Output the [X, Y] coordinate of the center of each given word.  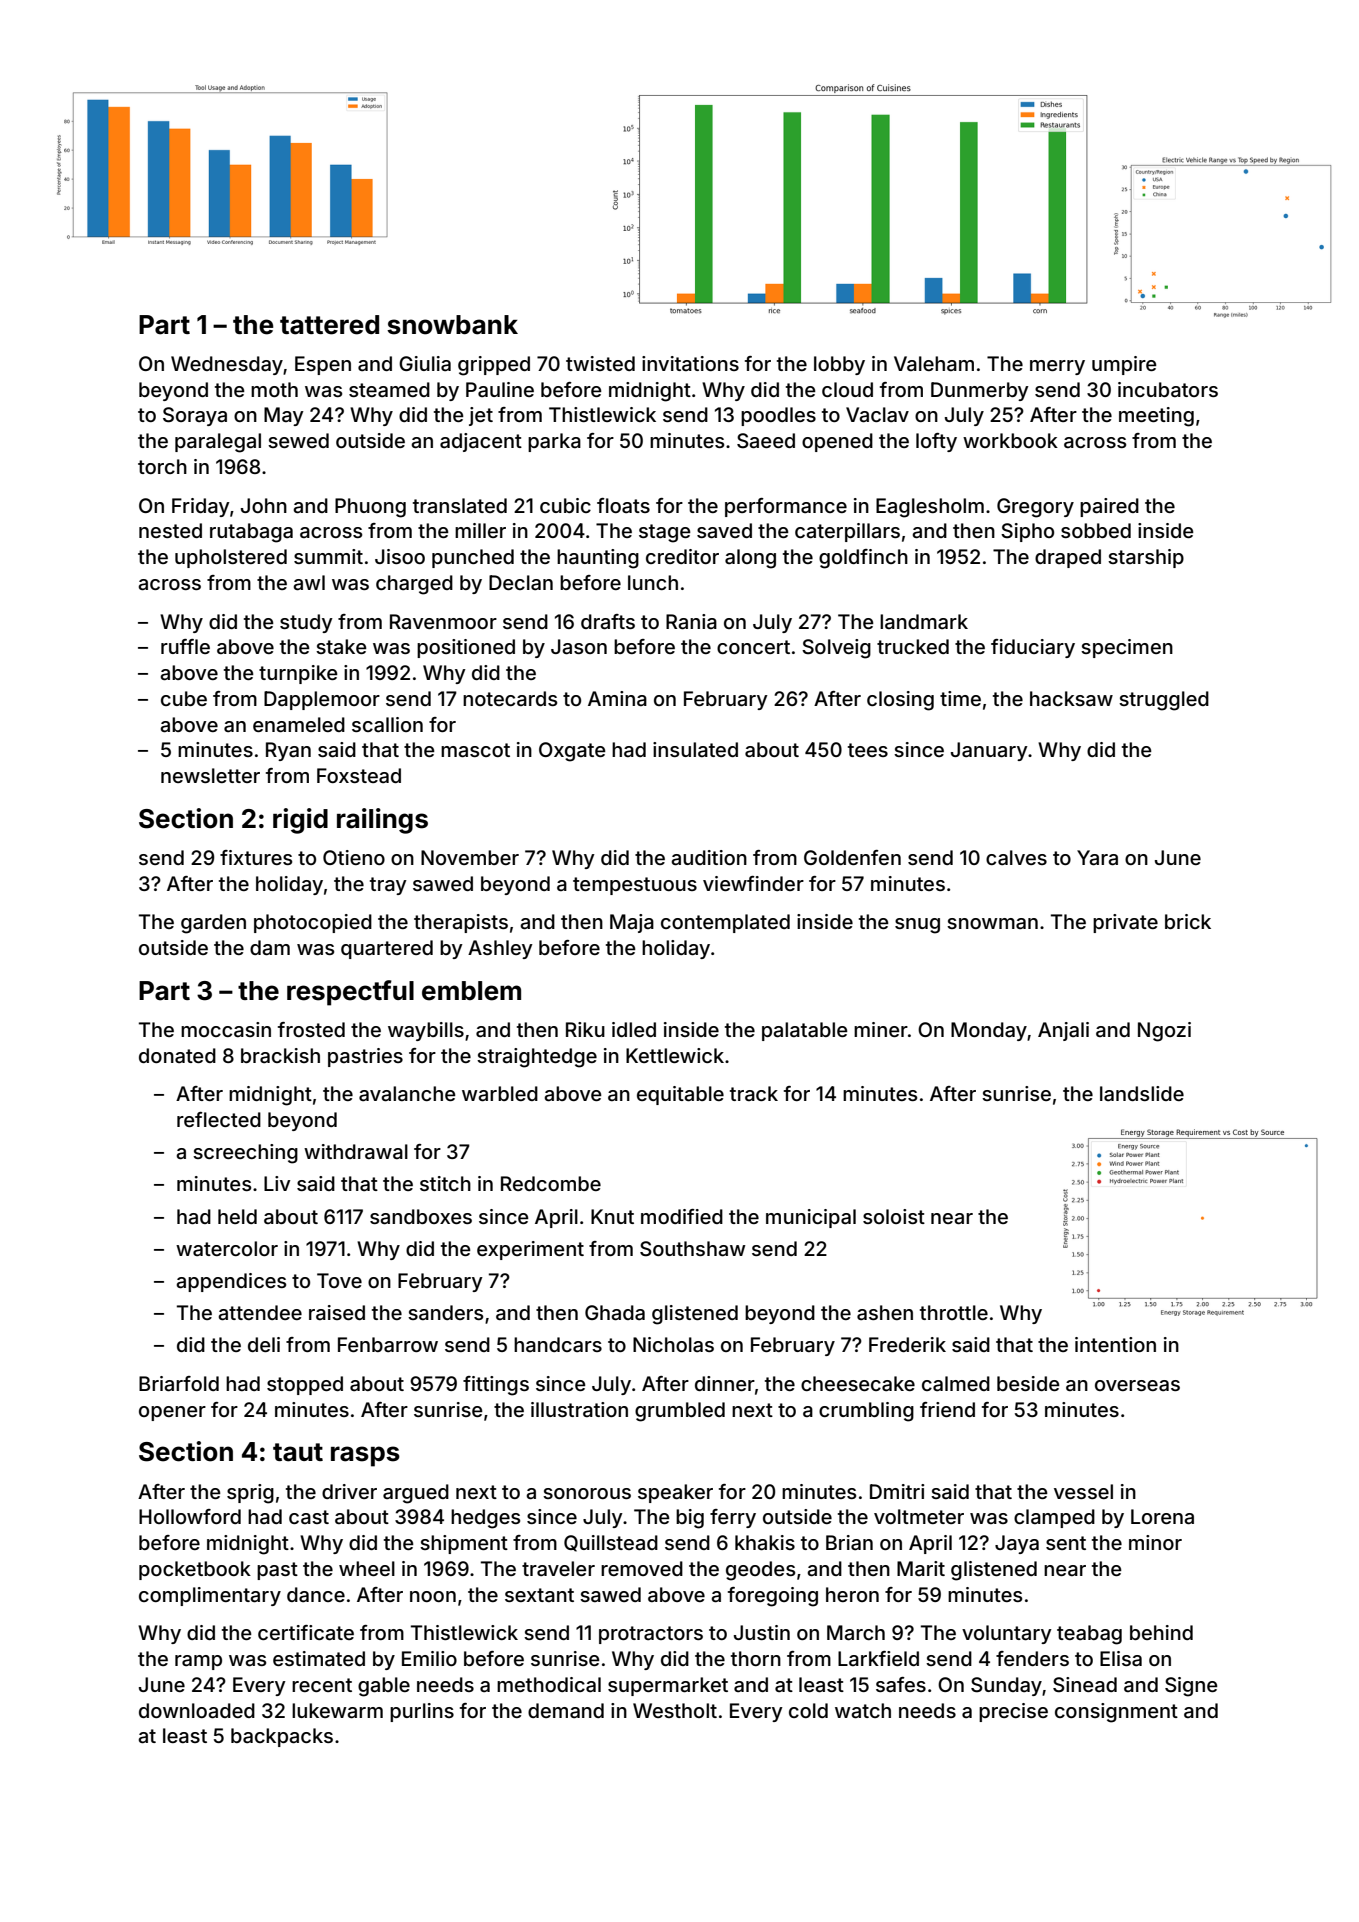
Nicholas [673, 1344]
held [237, 1216]
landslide [1142, 1093]
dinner [725, 1383]
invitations [690, 363]
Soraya [195, 416]
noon [433, 1596]
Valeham [934, 363]
